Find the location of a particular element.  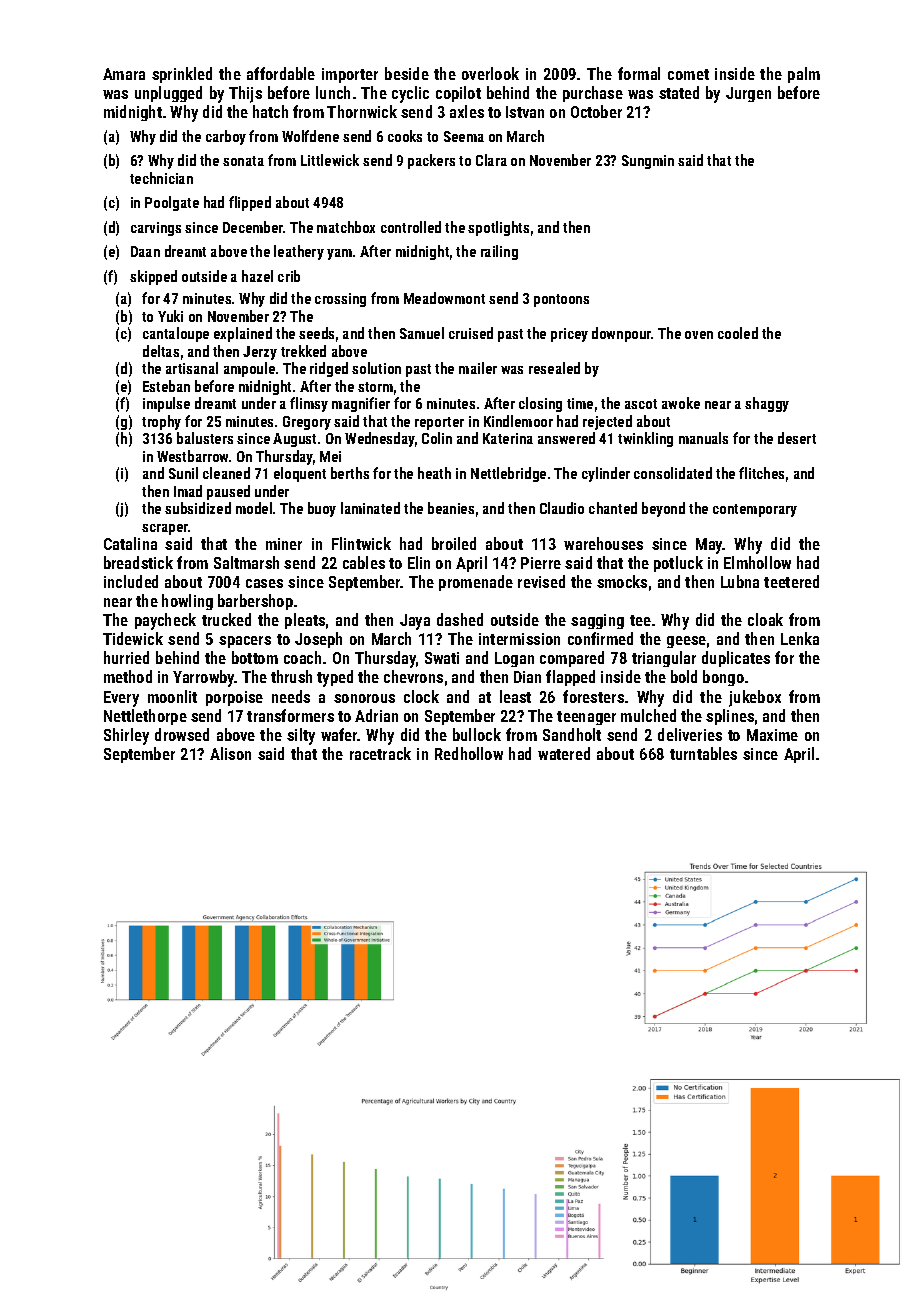

palm is located at coordinates (804, 75).
